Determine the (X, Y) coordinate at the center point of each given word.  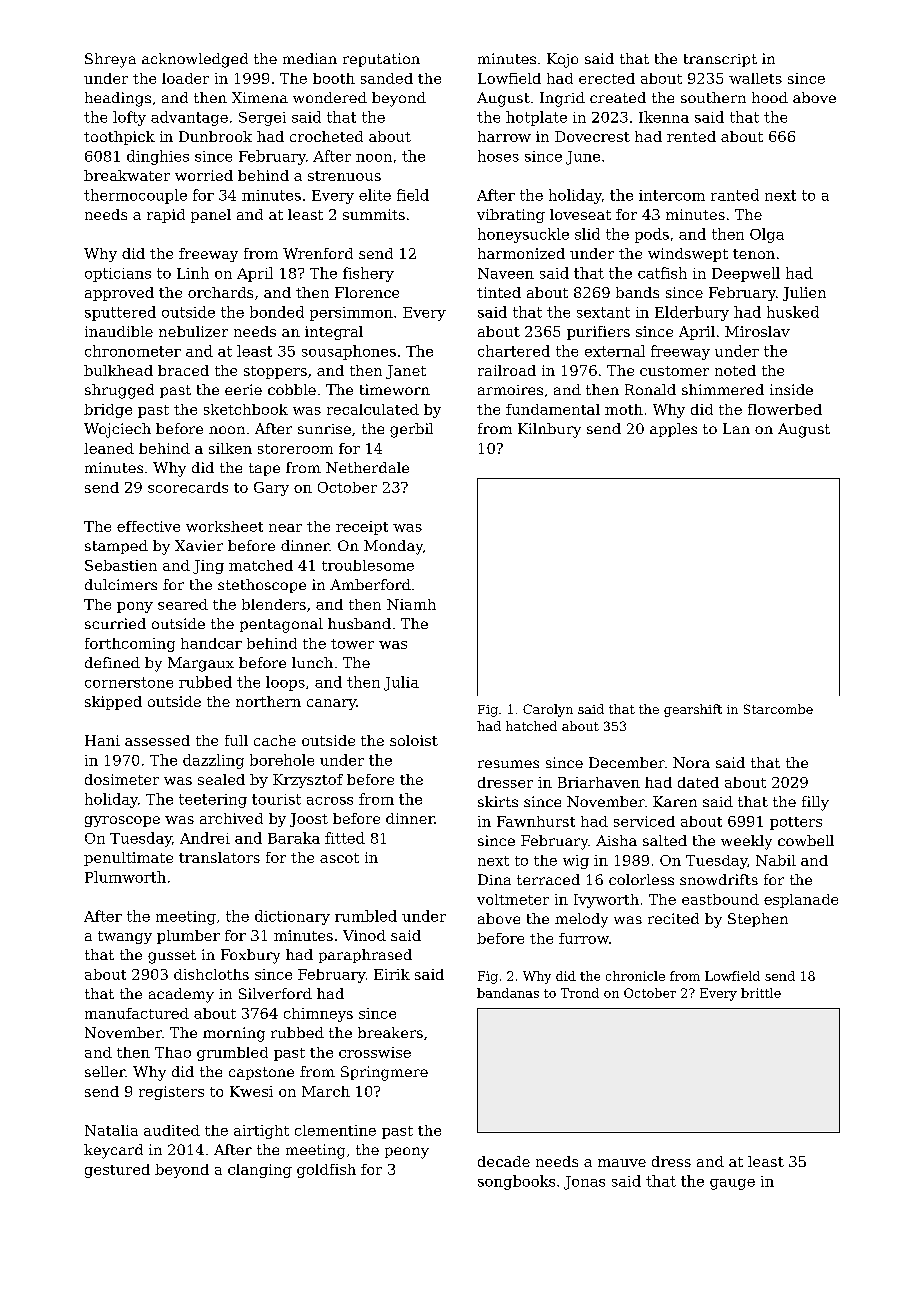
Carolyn (548, 710)
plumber (188, 937)
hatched (531, 726)
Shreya (110, 60)
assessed (157, 740)
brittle (761, 993)
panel (211, 216)
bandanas (508, 993)
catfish (662, 273)
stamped (116, 547)
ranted (735, 195)
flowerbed (785, 409)
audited (172, 1130)
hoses (498, 156)
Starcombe (778, 709)
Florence (367, 292)
